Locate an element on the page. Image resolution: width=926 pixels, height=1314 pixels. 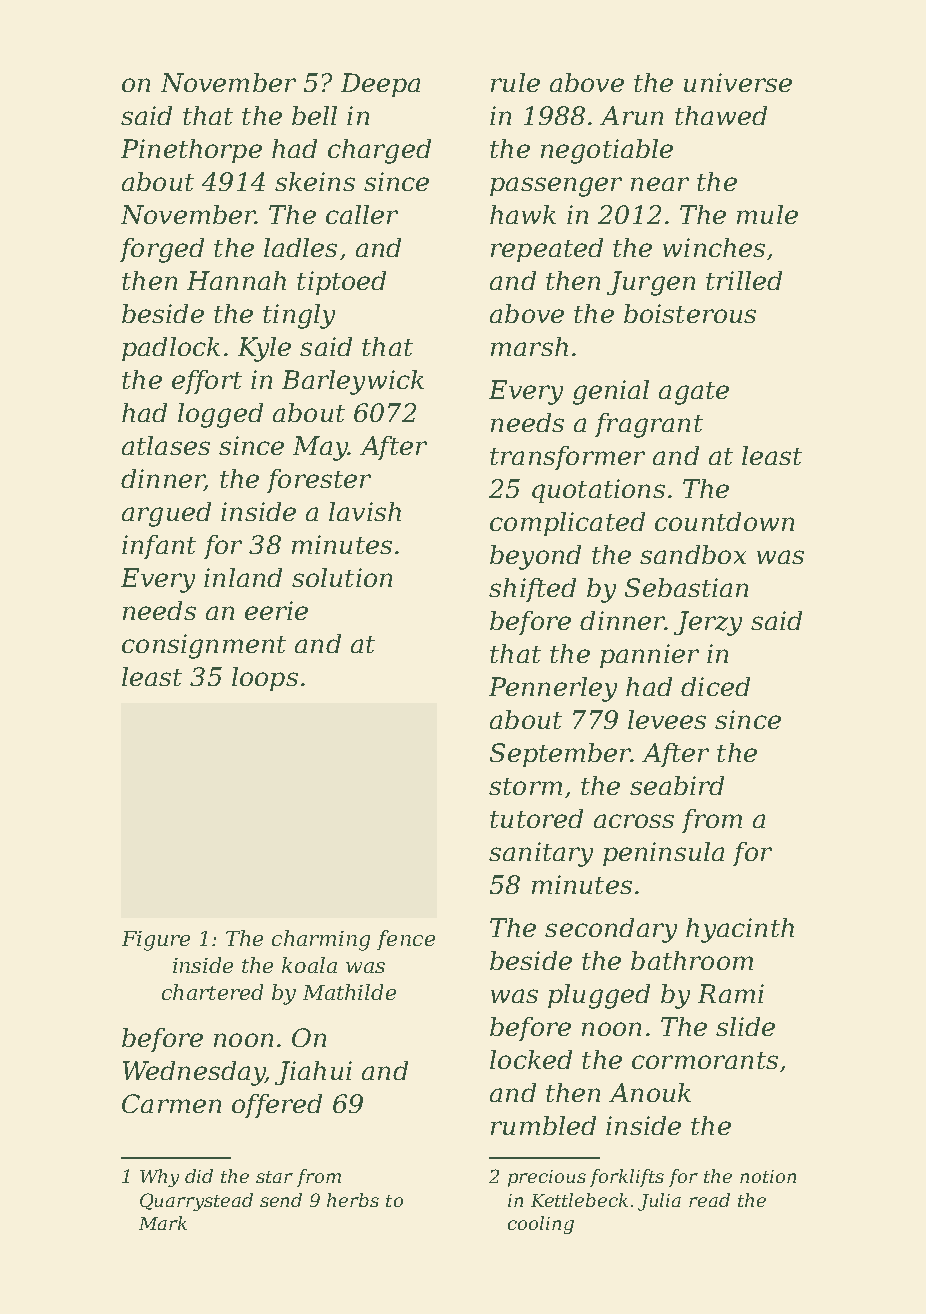
Deepa is located at coordinates (380, 85).
